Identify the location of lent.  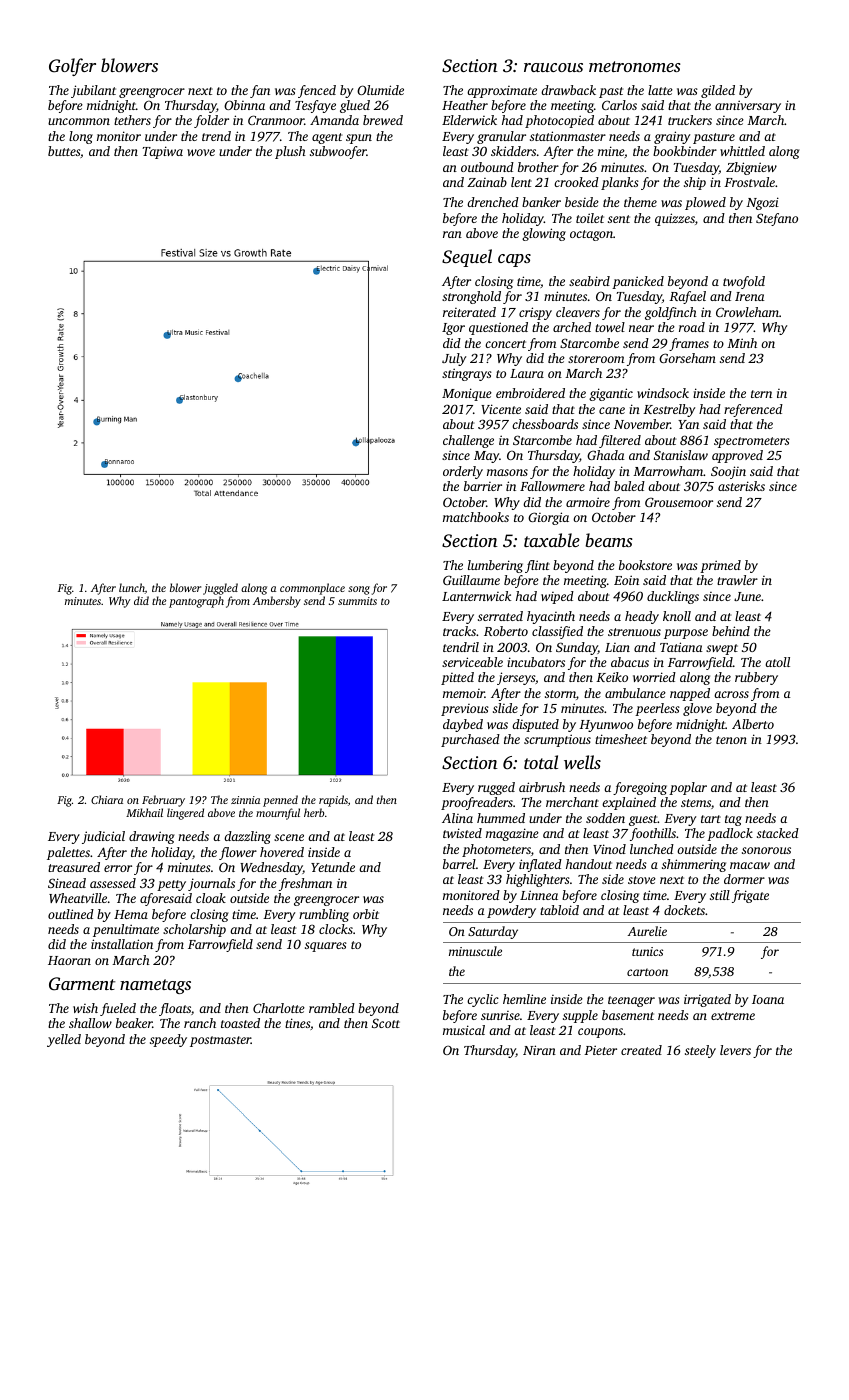
(521, 182).
